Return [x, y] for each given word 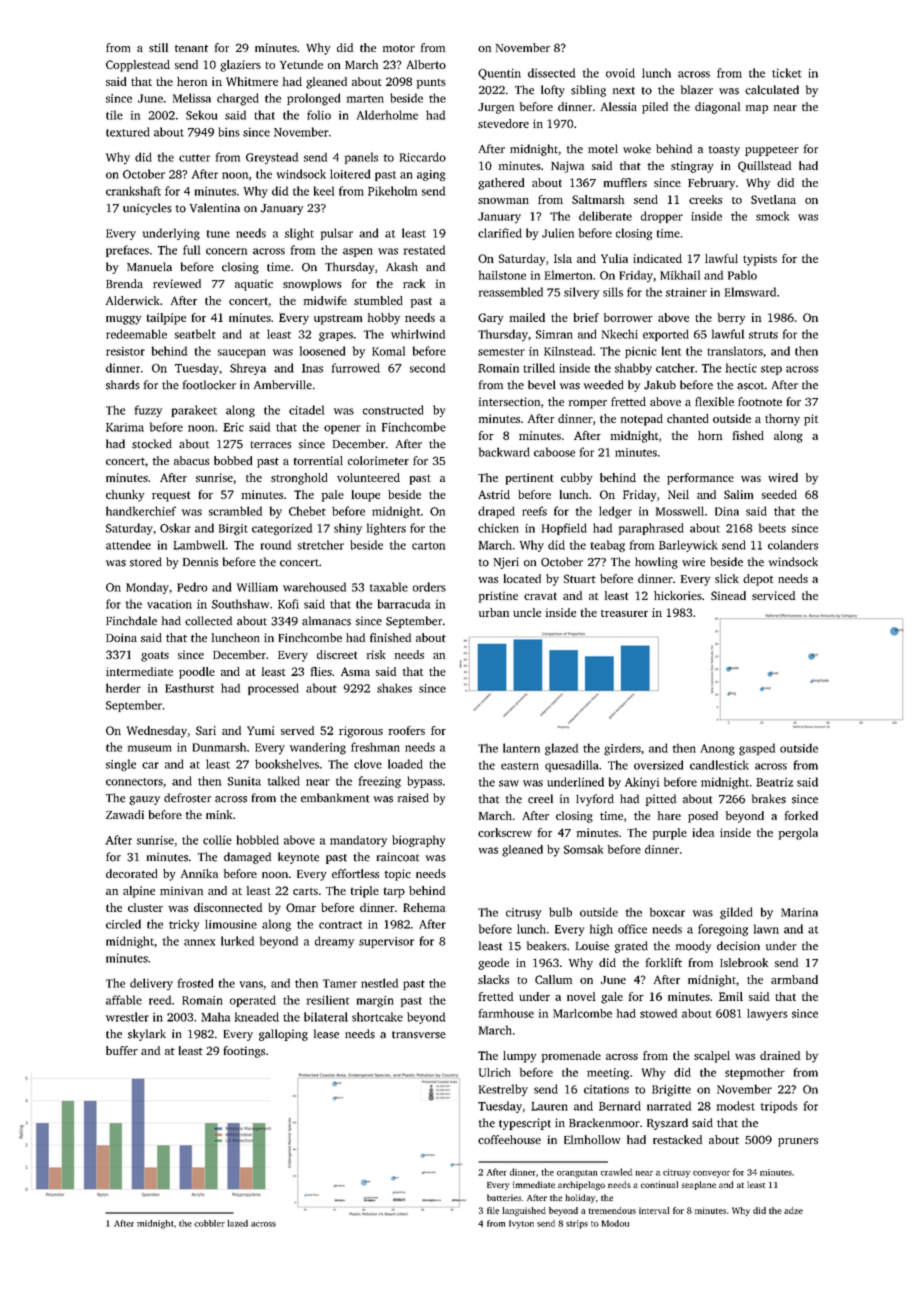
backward [504, 452]
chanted [688, 418]
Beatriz [774, 782]
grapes [336, 337]
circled [123, 924]
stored [146, 562]
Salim [738, 494]
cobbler [209, 1223]
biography [418, 841]
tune [218, 234]
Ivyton [521, 1224]
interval [654, 1210]
